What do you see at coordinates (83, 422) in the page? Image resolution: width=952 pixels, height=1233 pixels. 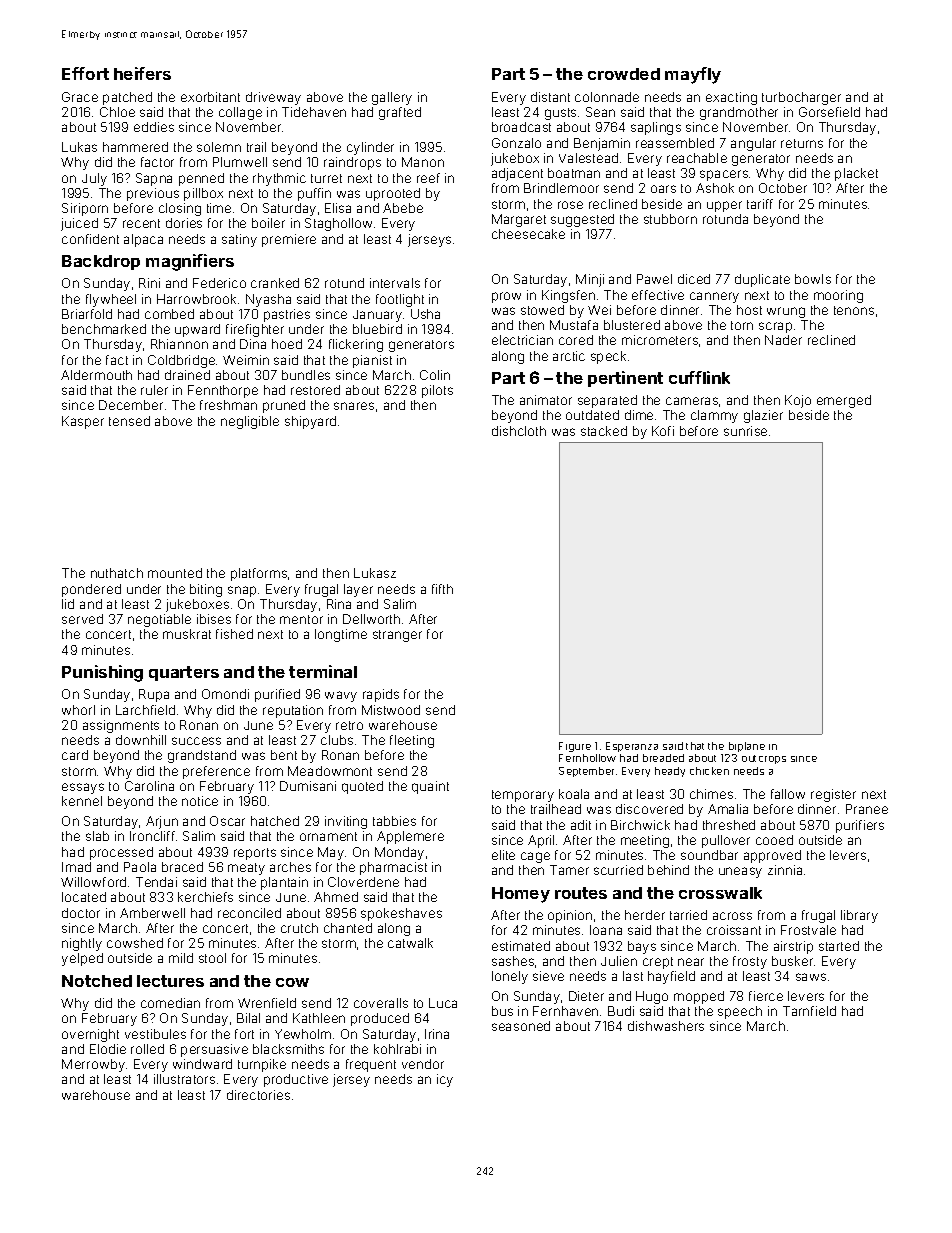 I see `Kasper` at bounding box center [83, 422].
